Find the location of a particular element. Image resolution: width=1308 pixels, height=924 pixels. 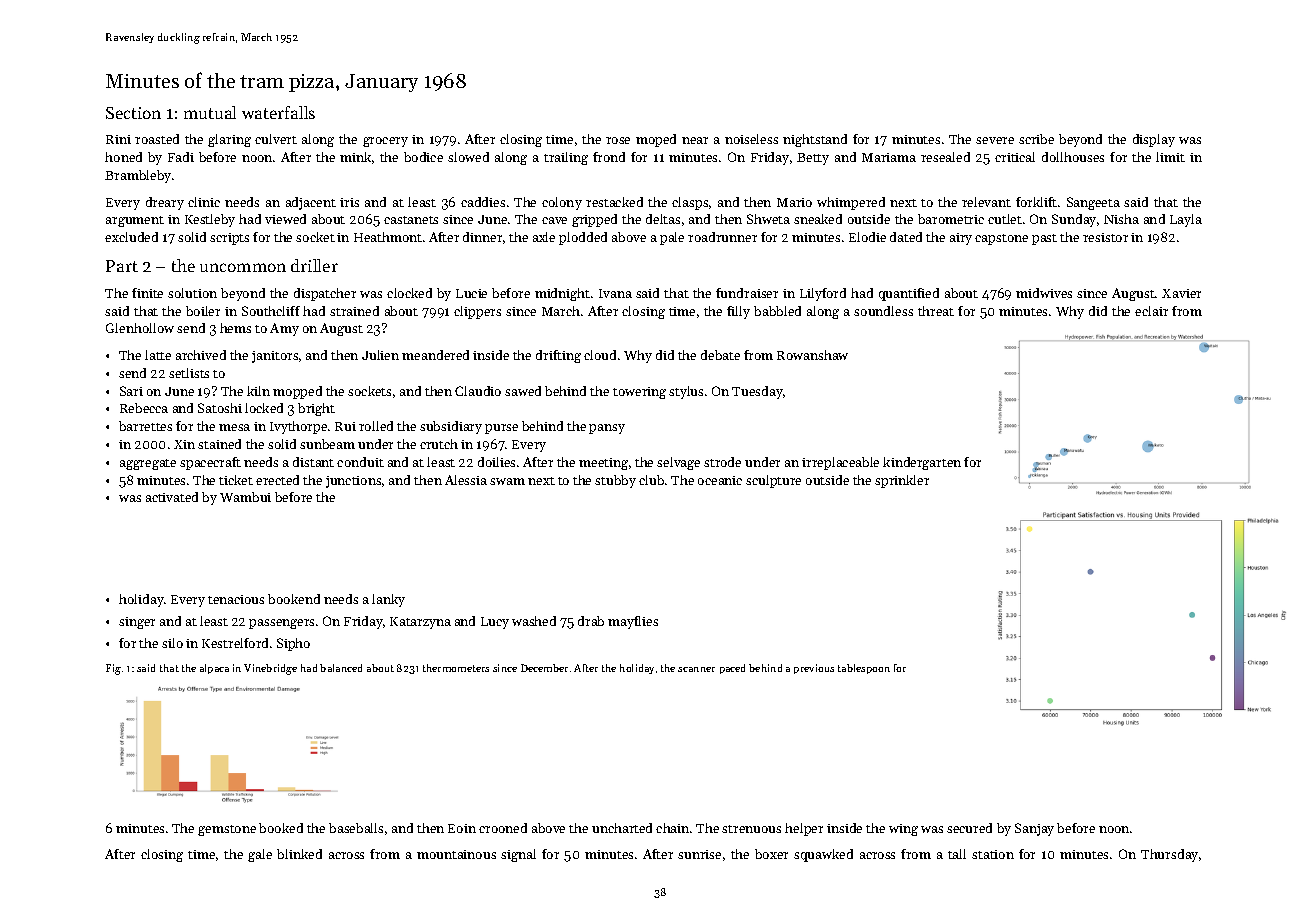

signal is located at coordinates (518, 855).
